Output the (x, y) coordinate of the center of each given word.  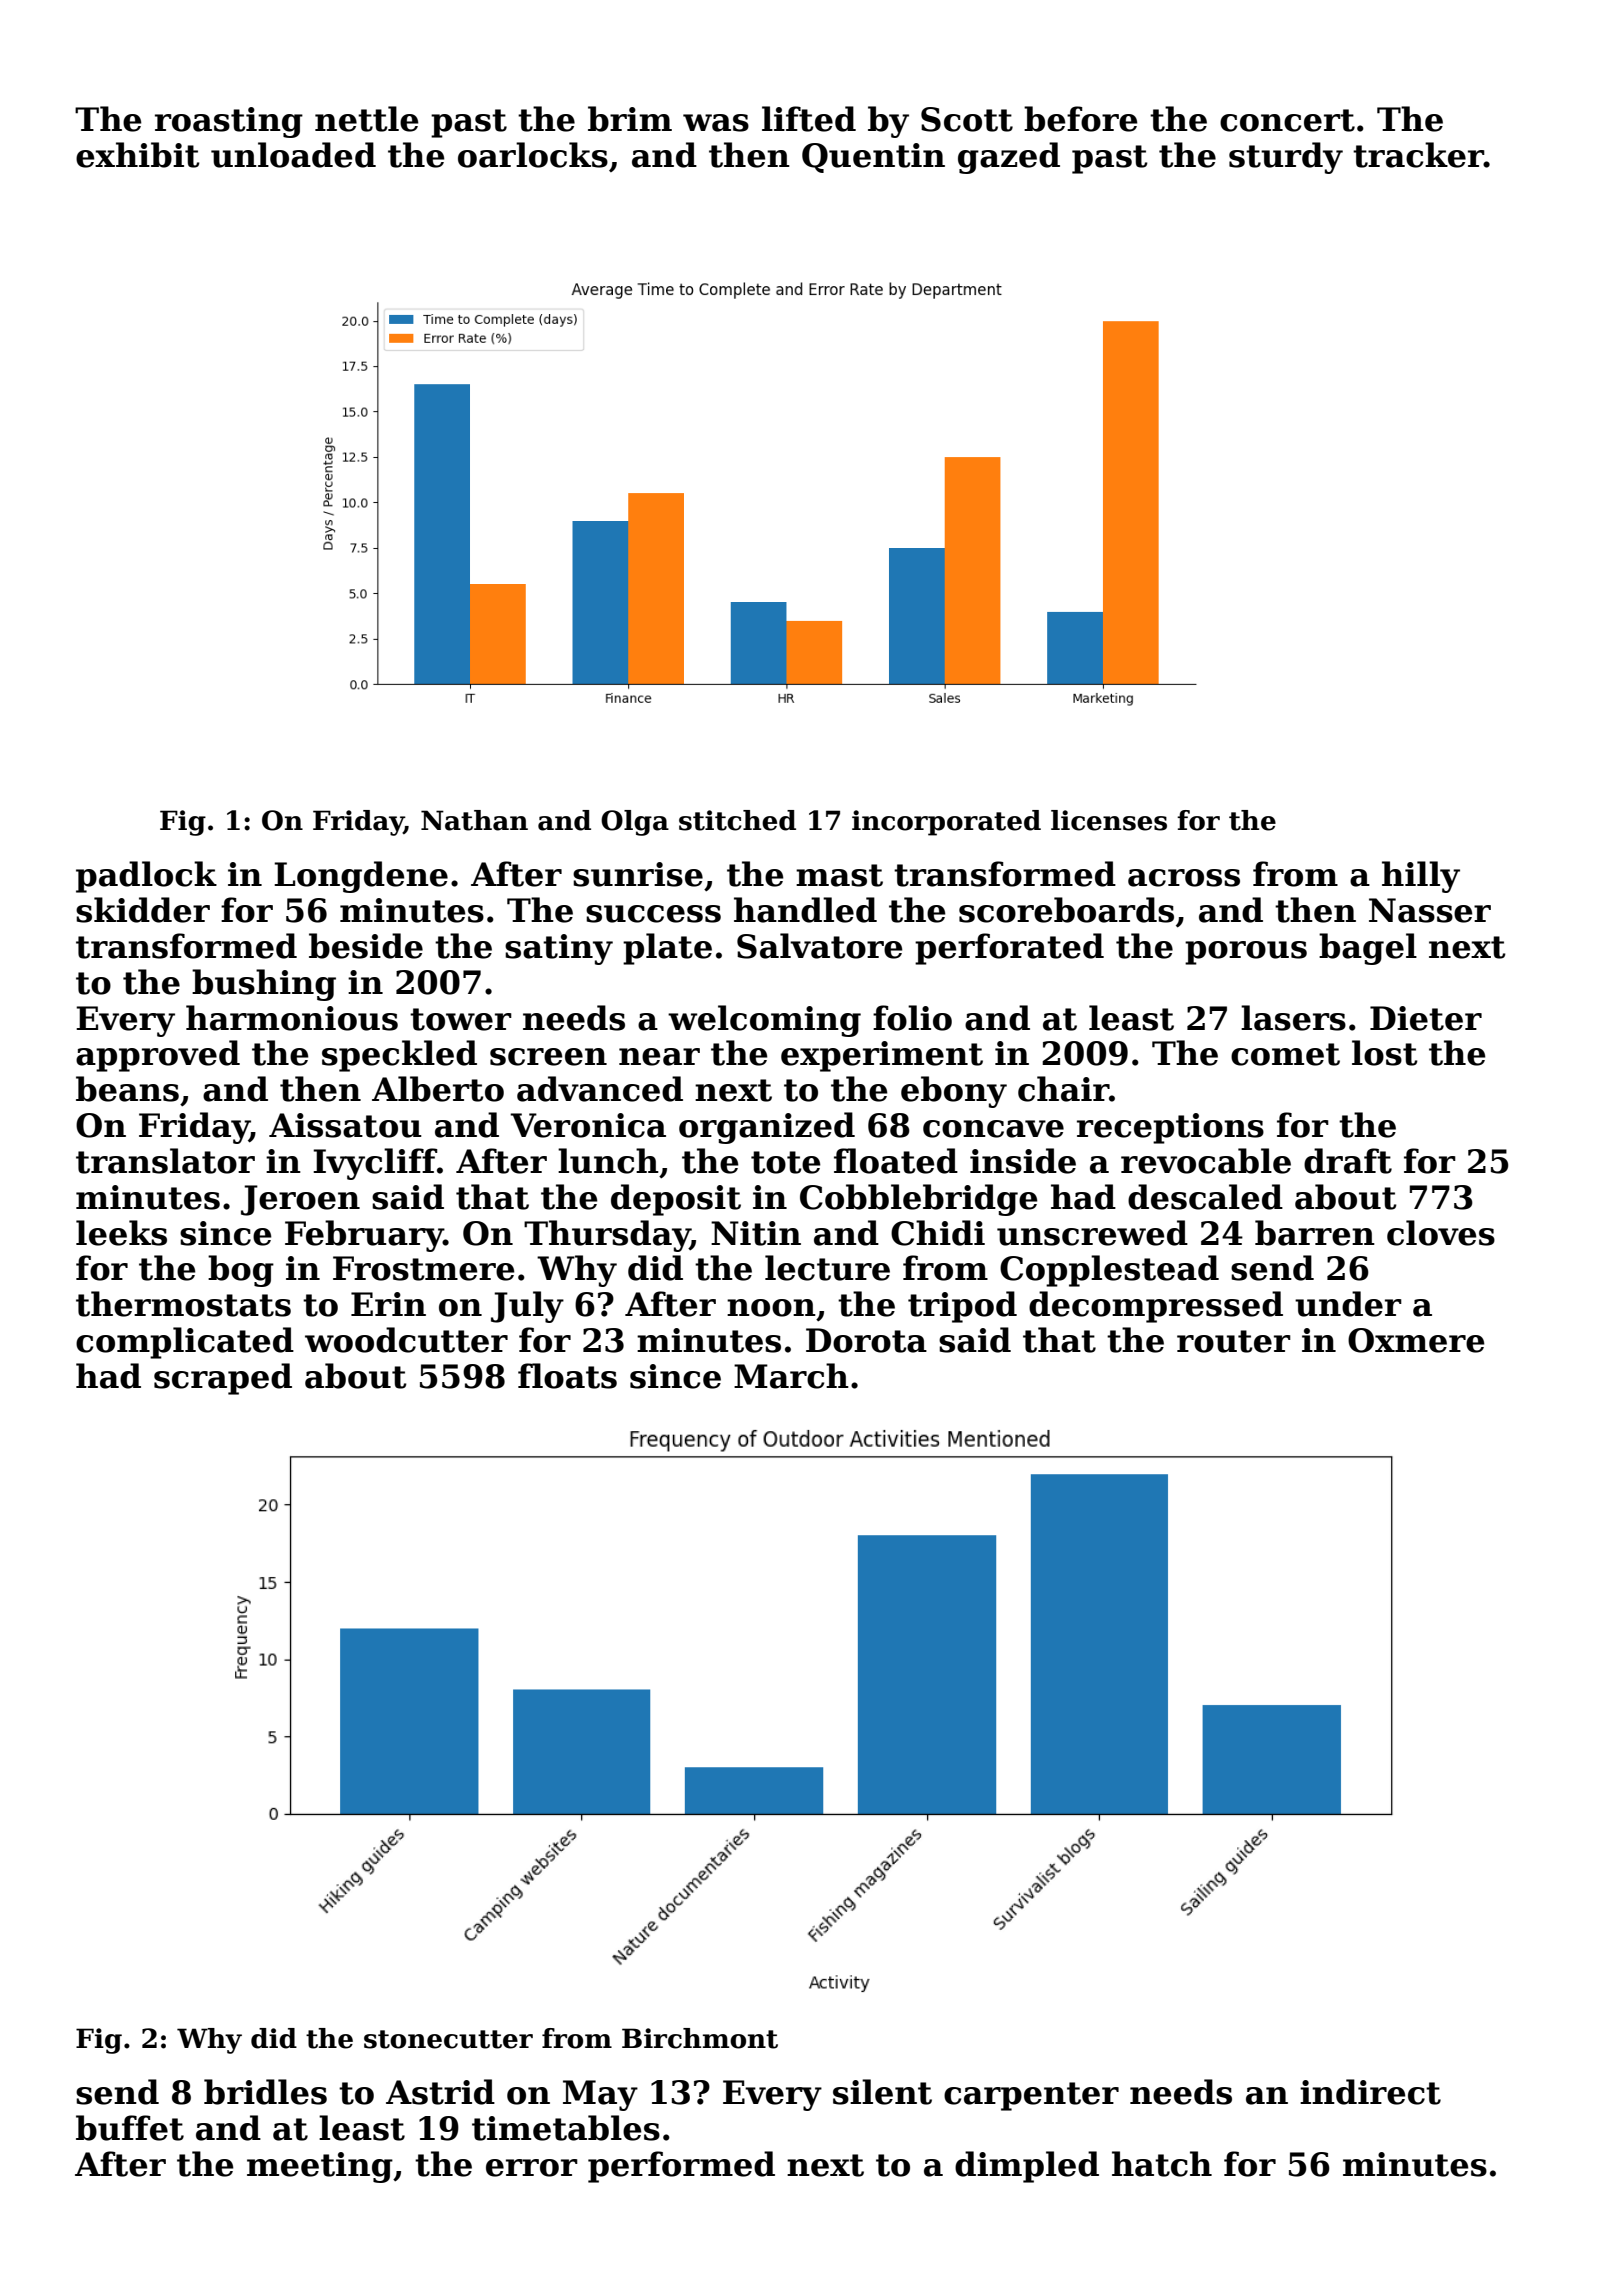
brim (630, 119)
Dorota (866, 1340)
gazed (1009, 158)
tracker (1418, 155)
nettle (367, 119)
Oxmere (1416, 1340)
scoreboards (1066, 910)
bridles (265, 2092)
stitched (737, 820)
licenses (1109, 820)
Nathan (474, 820)
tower (461, 1019)
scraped (223, 1379)
